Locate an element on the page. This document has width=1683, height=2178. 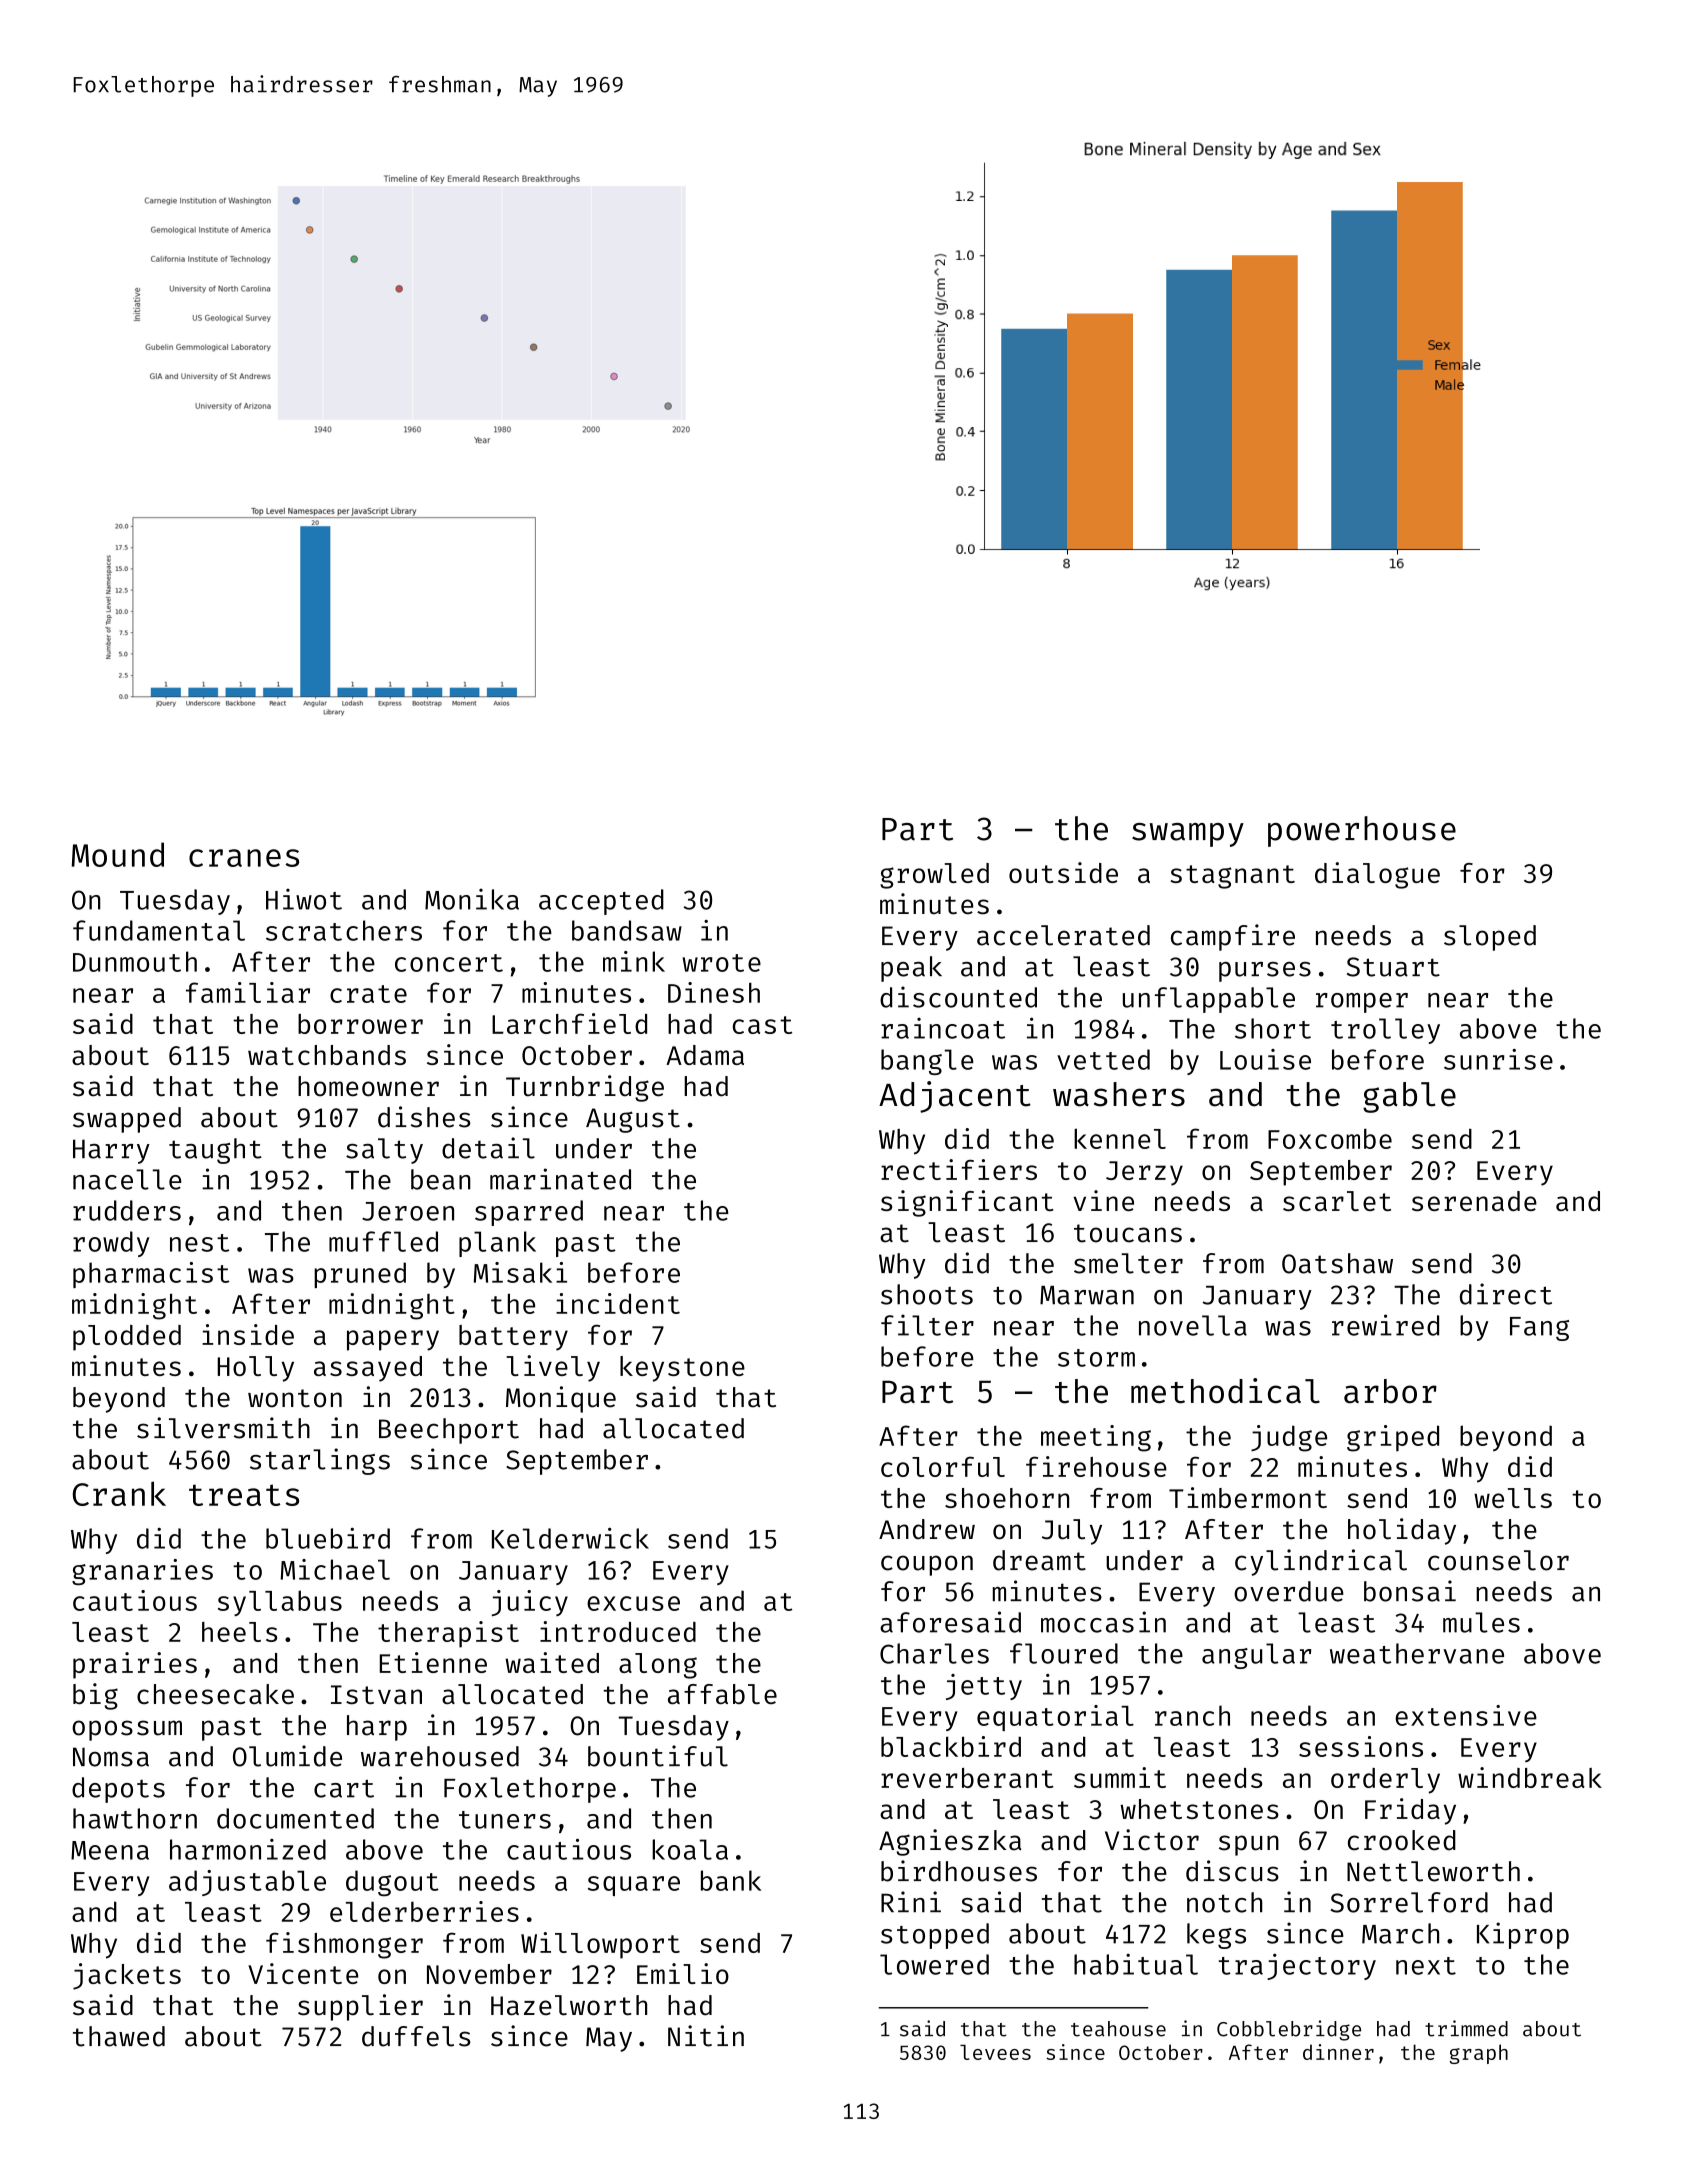
Vicente is located at coordinates (303, 1973).
